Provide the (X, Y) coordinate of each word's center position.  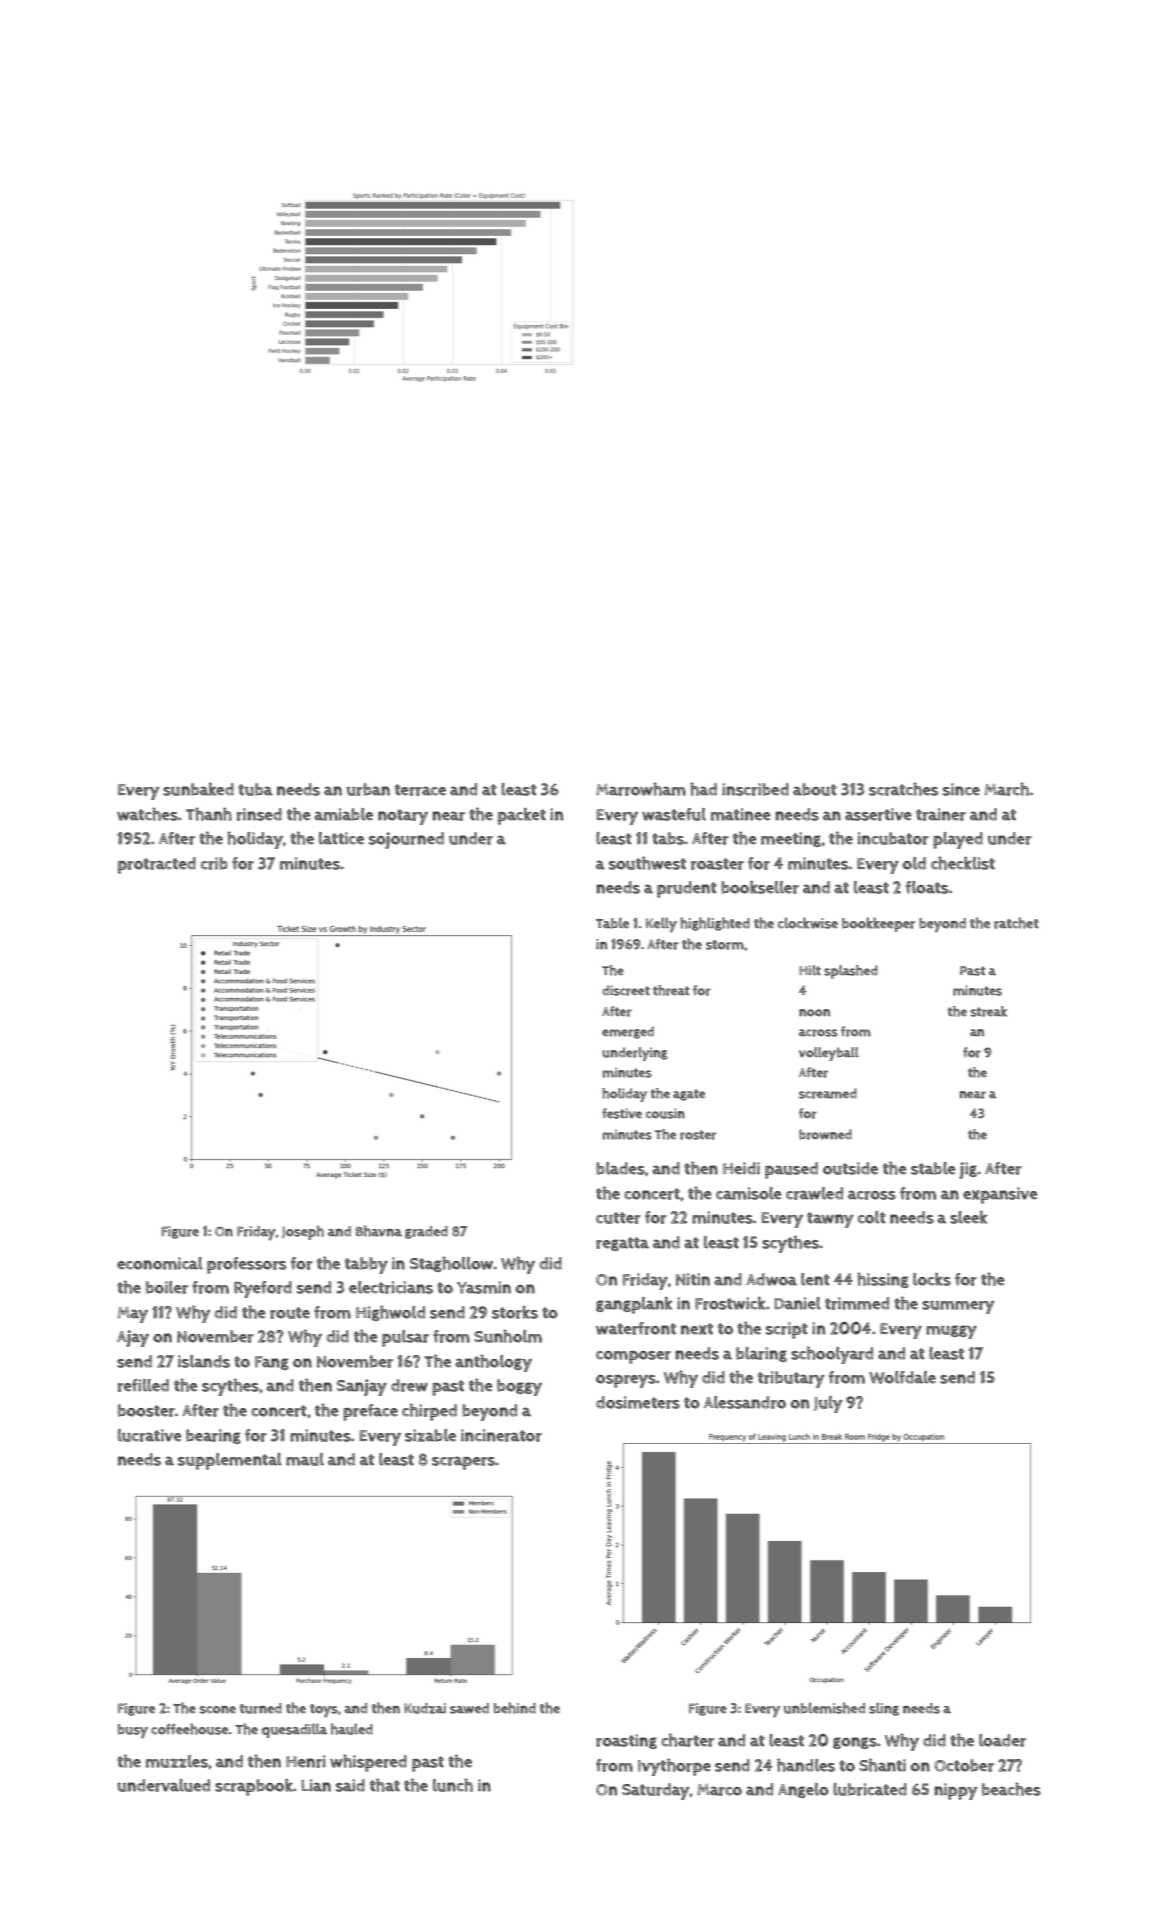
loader (1002, 1740)
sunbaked (198, 789)
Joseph (303, 1232)
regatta (622, 1244)
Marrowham (641, 789)
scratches (903, 789)
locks (932, 1279)
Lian (316, 1785)
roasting (626, 1741)
